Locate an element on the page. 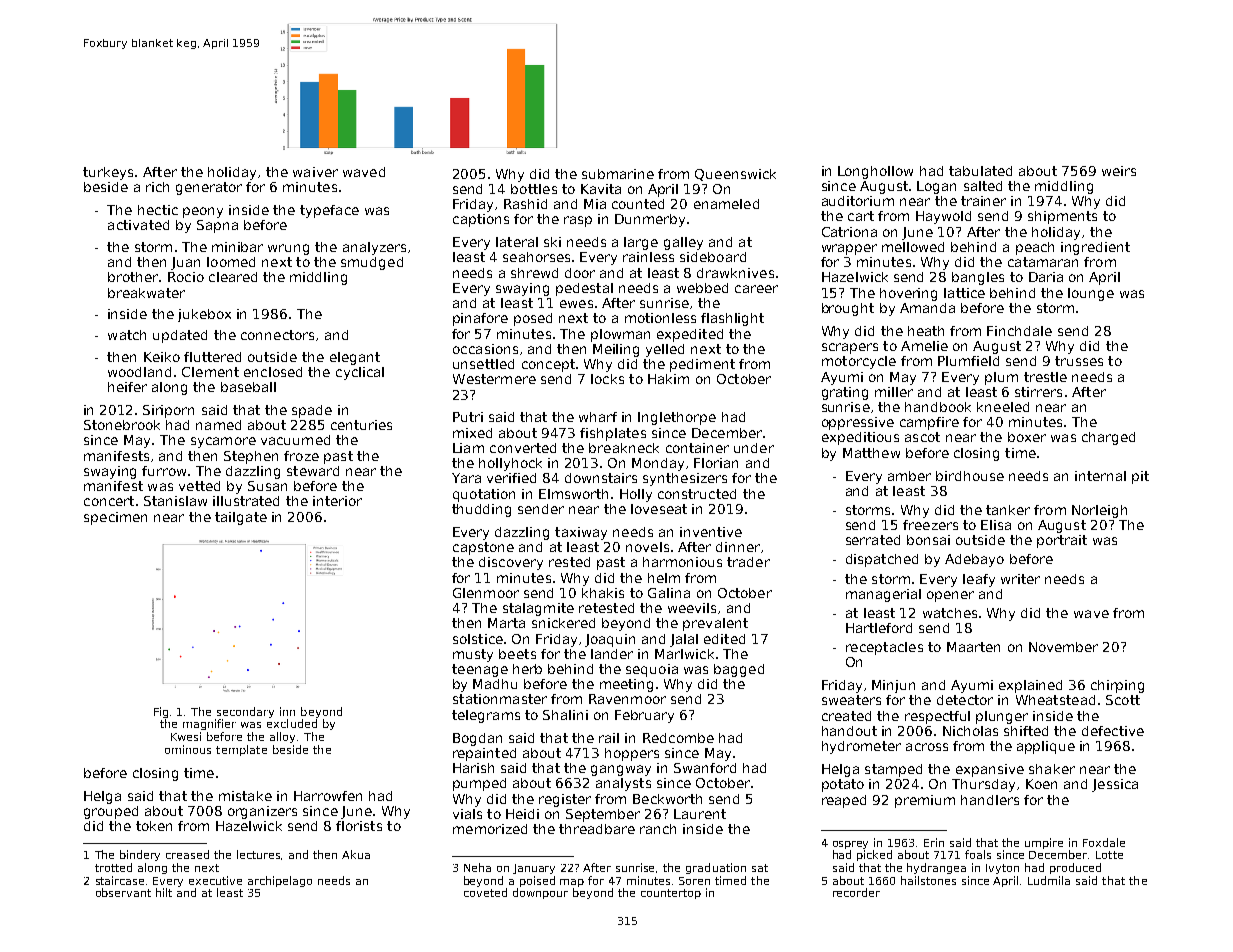 The height and width of the page is (952, 1233). lateral is located at coordinates (517, 242).
